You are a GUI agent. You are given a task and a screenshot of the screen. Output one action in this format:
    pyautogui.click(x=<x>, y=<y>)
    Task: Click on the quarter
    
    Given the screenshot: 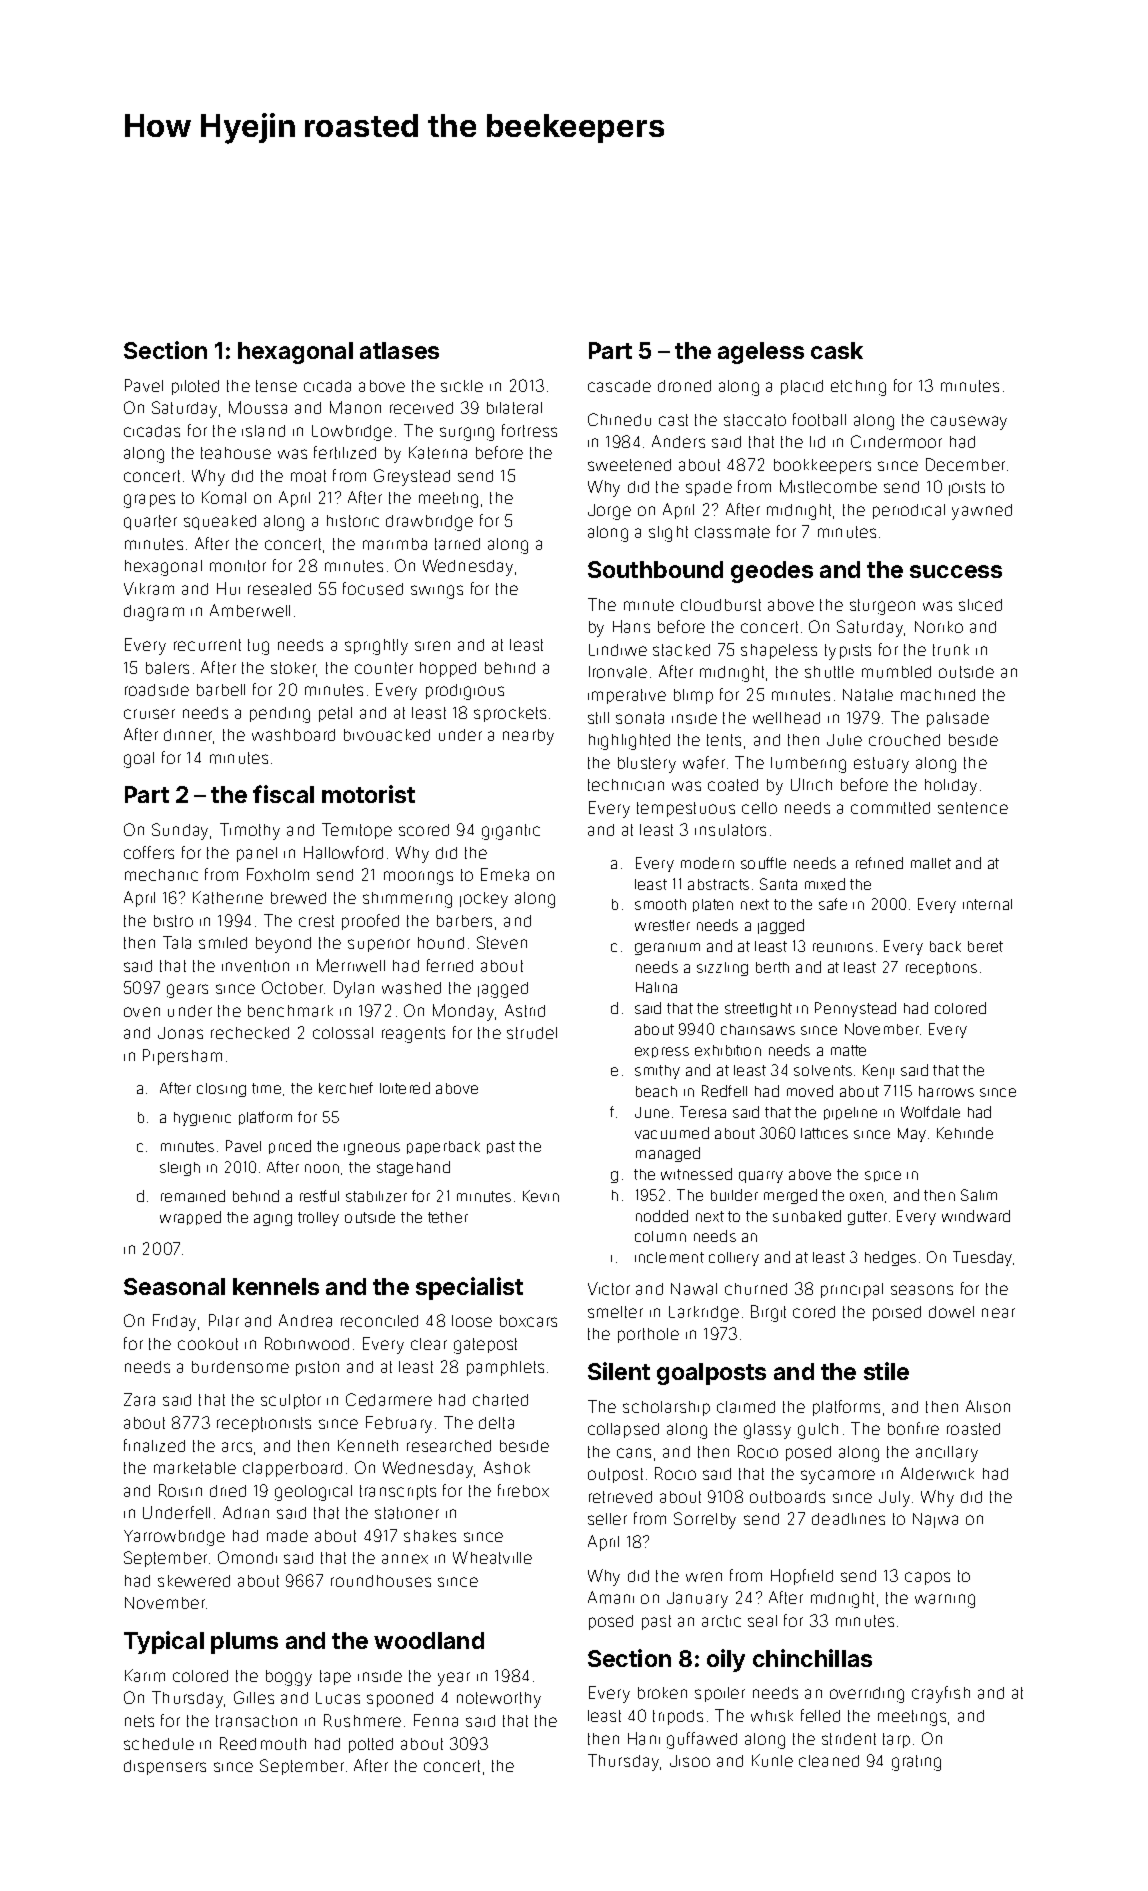 What is the action you would take?
    pyautogui.click(x=150, y=522)
